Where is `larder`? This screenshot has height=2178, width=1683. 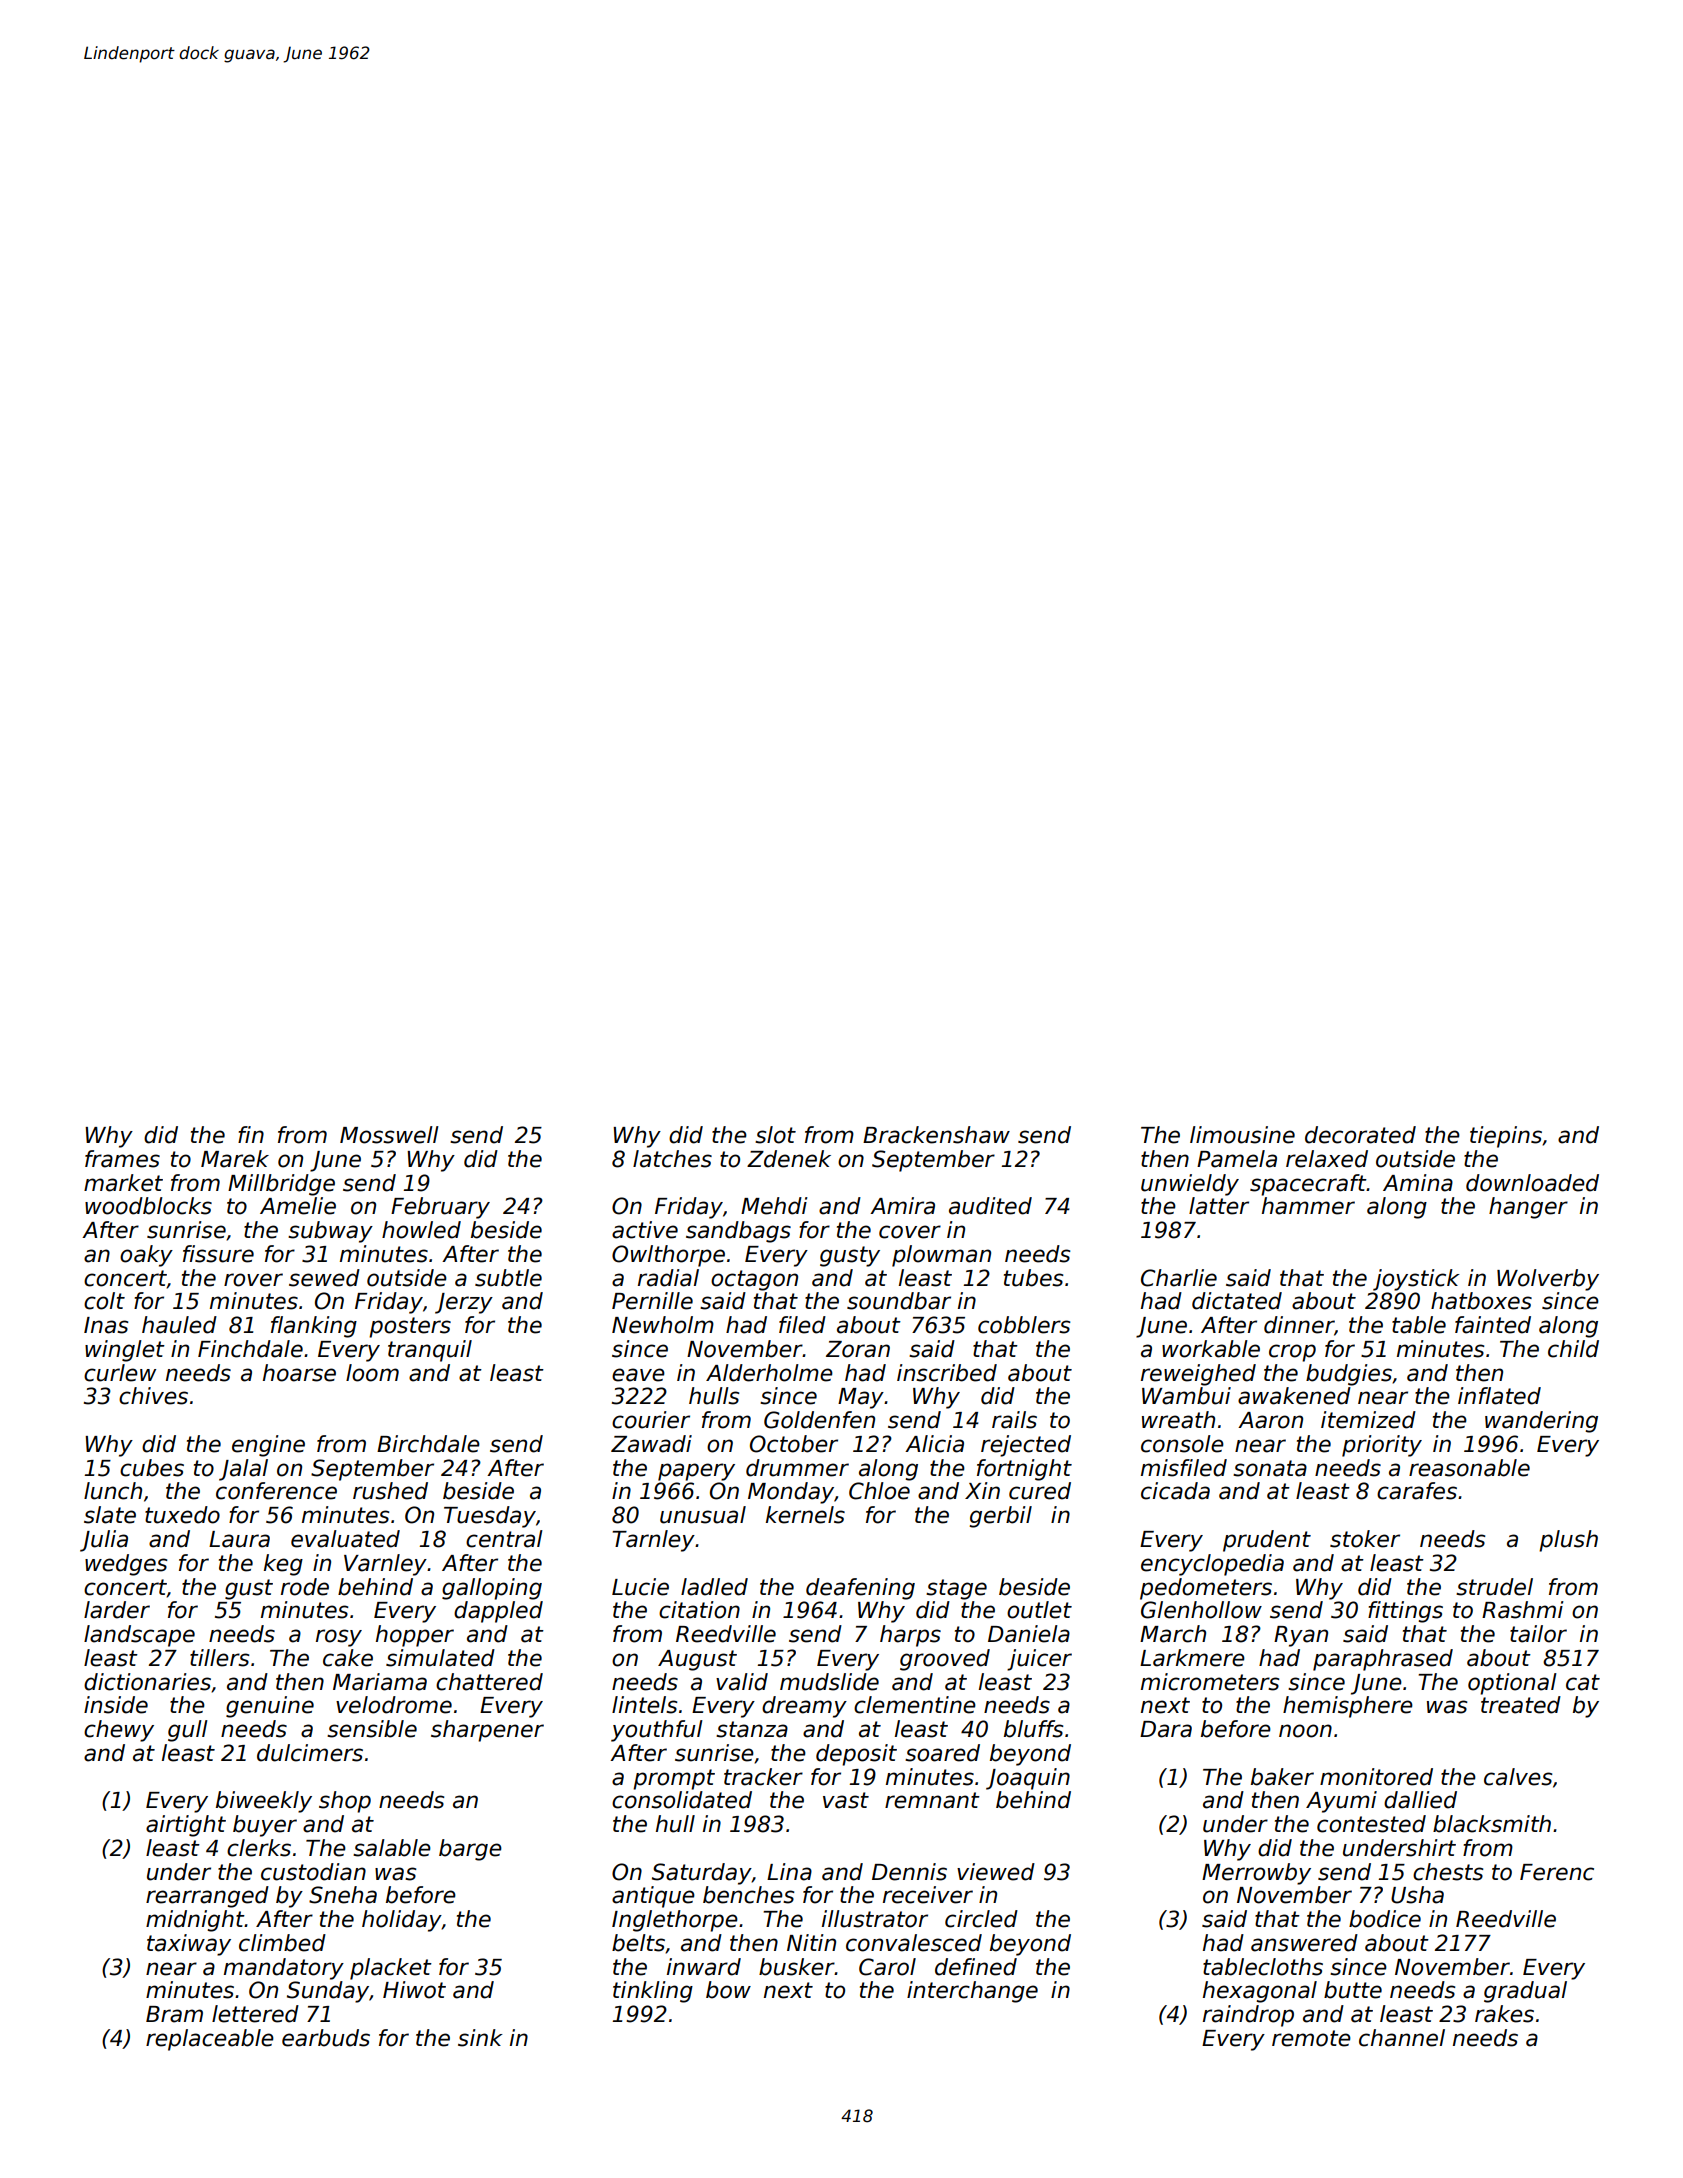 larder is located at coordinates (117, 1610).
